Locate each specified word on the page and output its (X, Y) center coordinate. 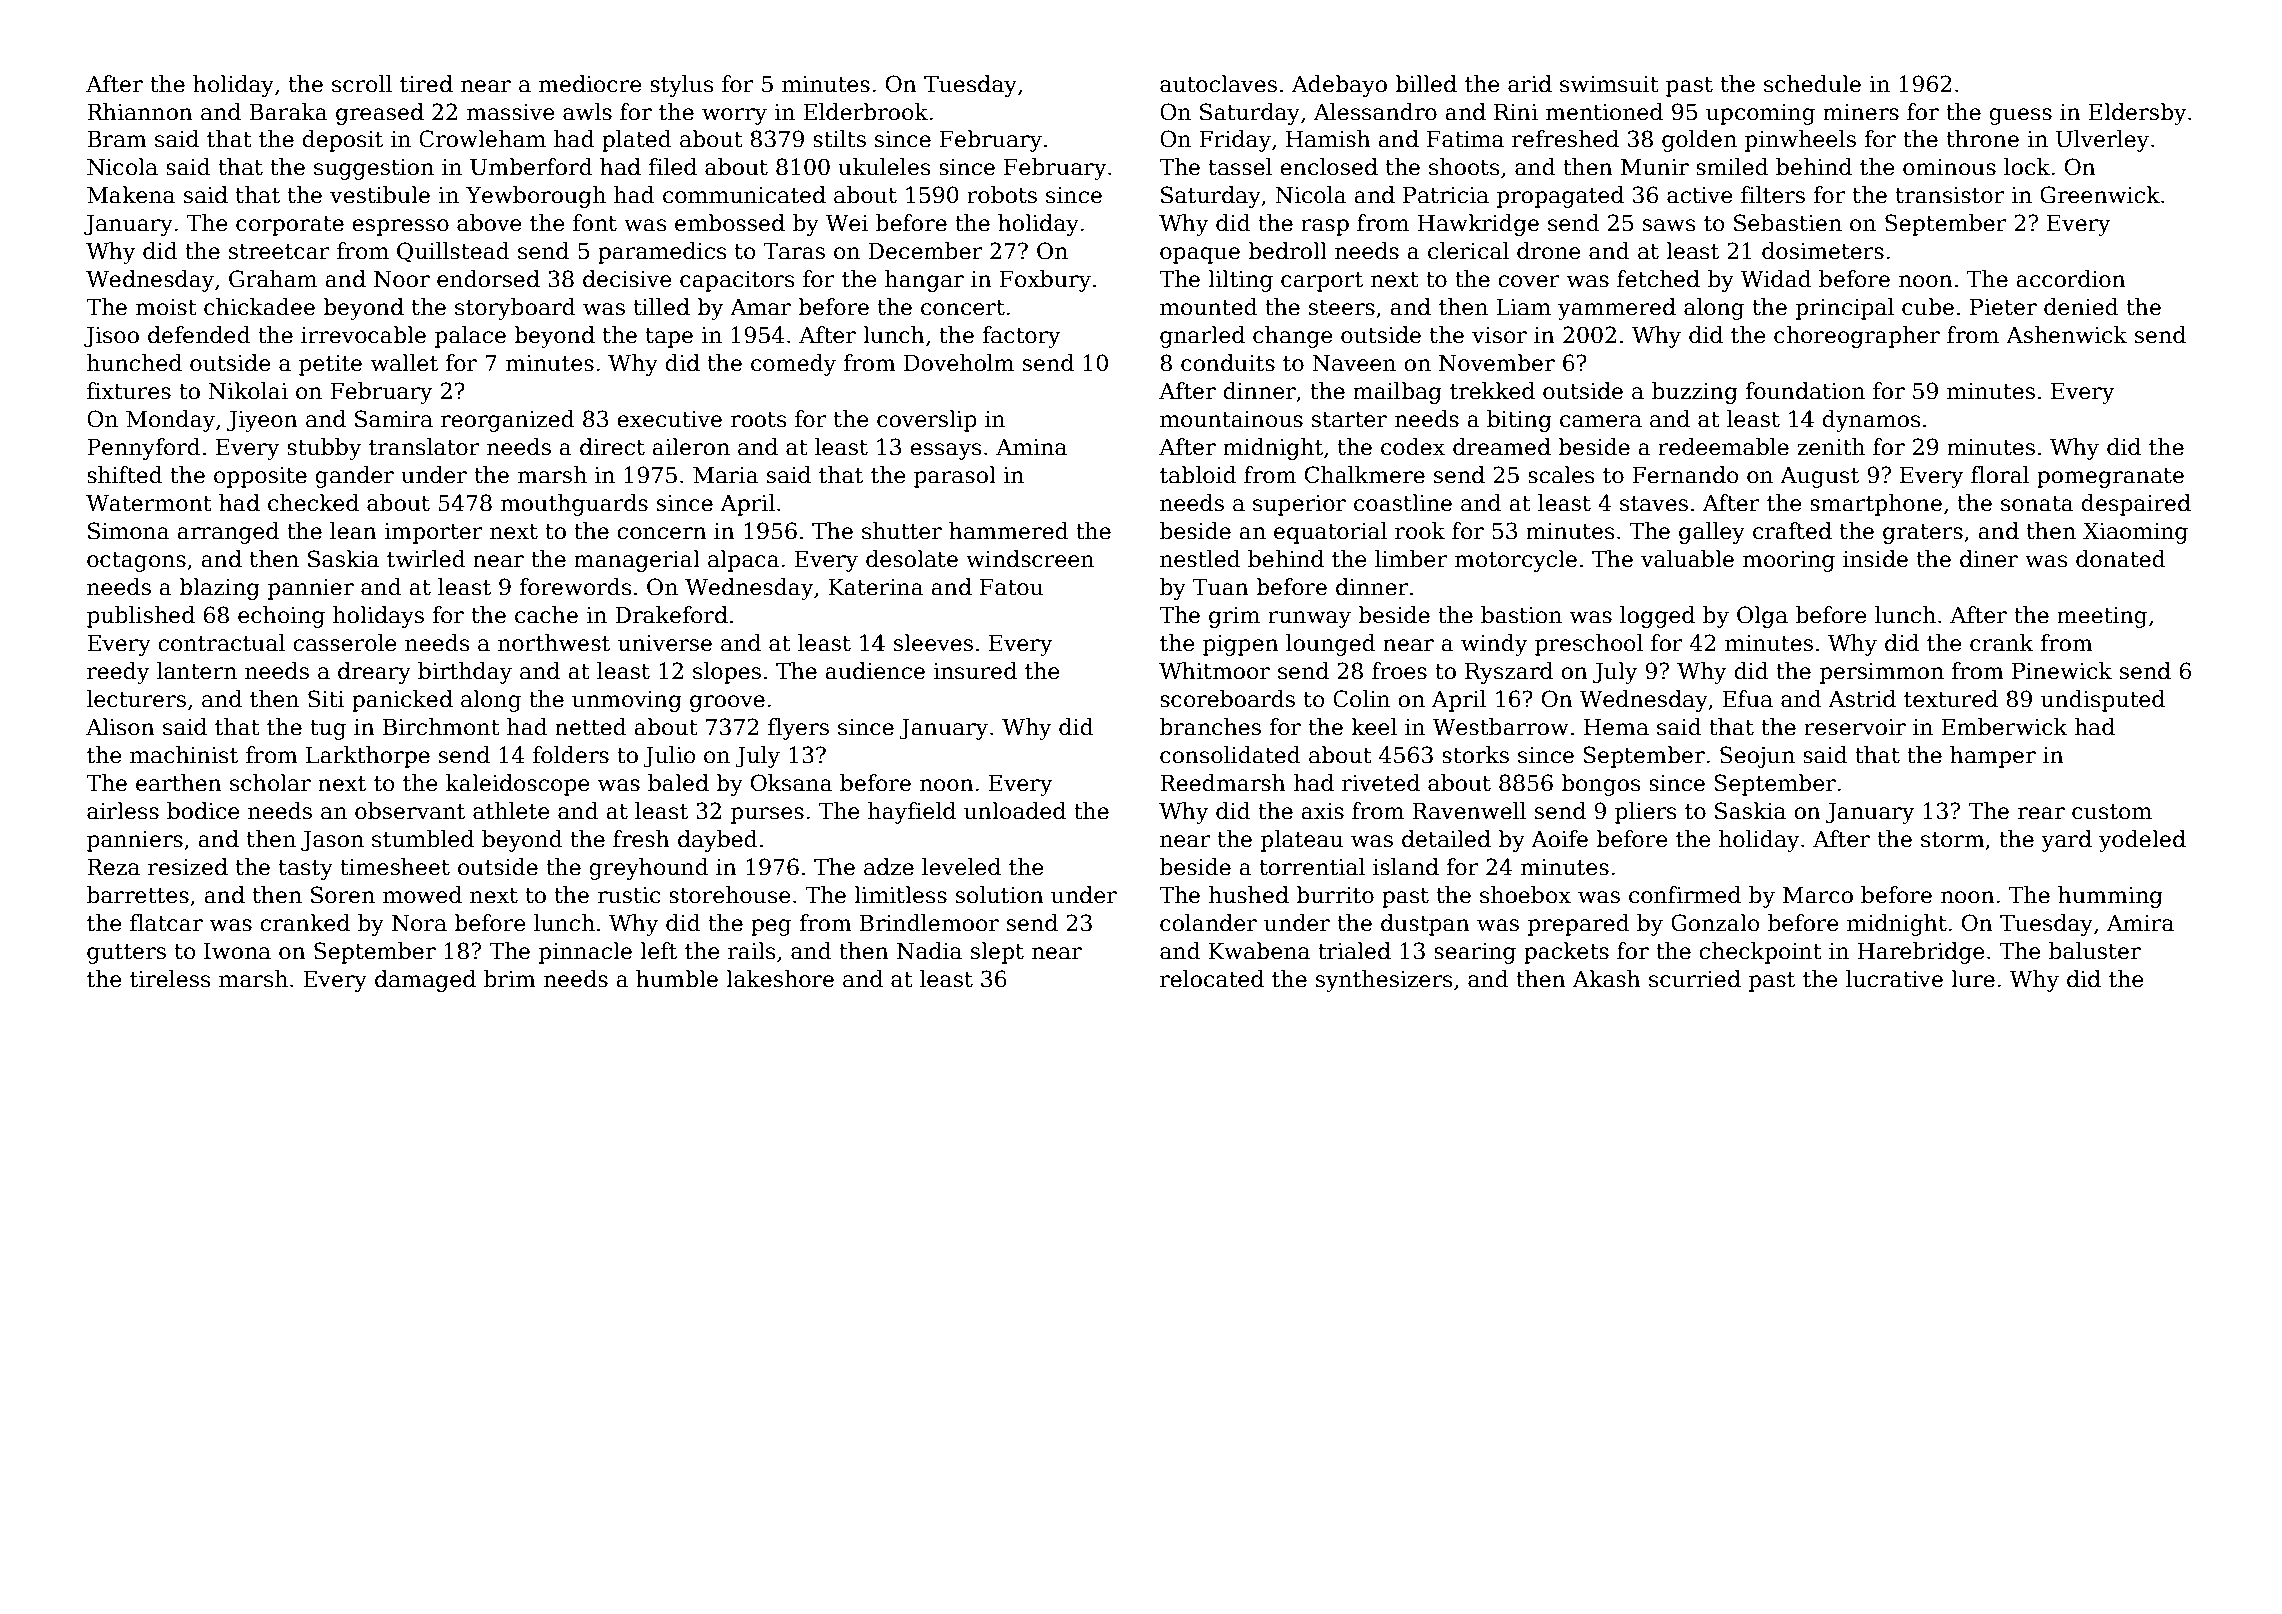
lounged (1330, 645)
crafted (1792, 531)
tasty (305, 870)
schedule (1812, 84)
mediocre (590, 84)
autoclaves (1218, 84)
